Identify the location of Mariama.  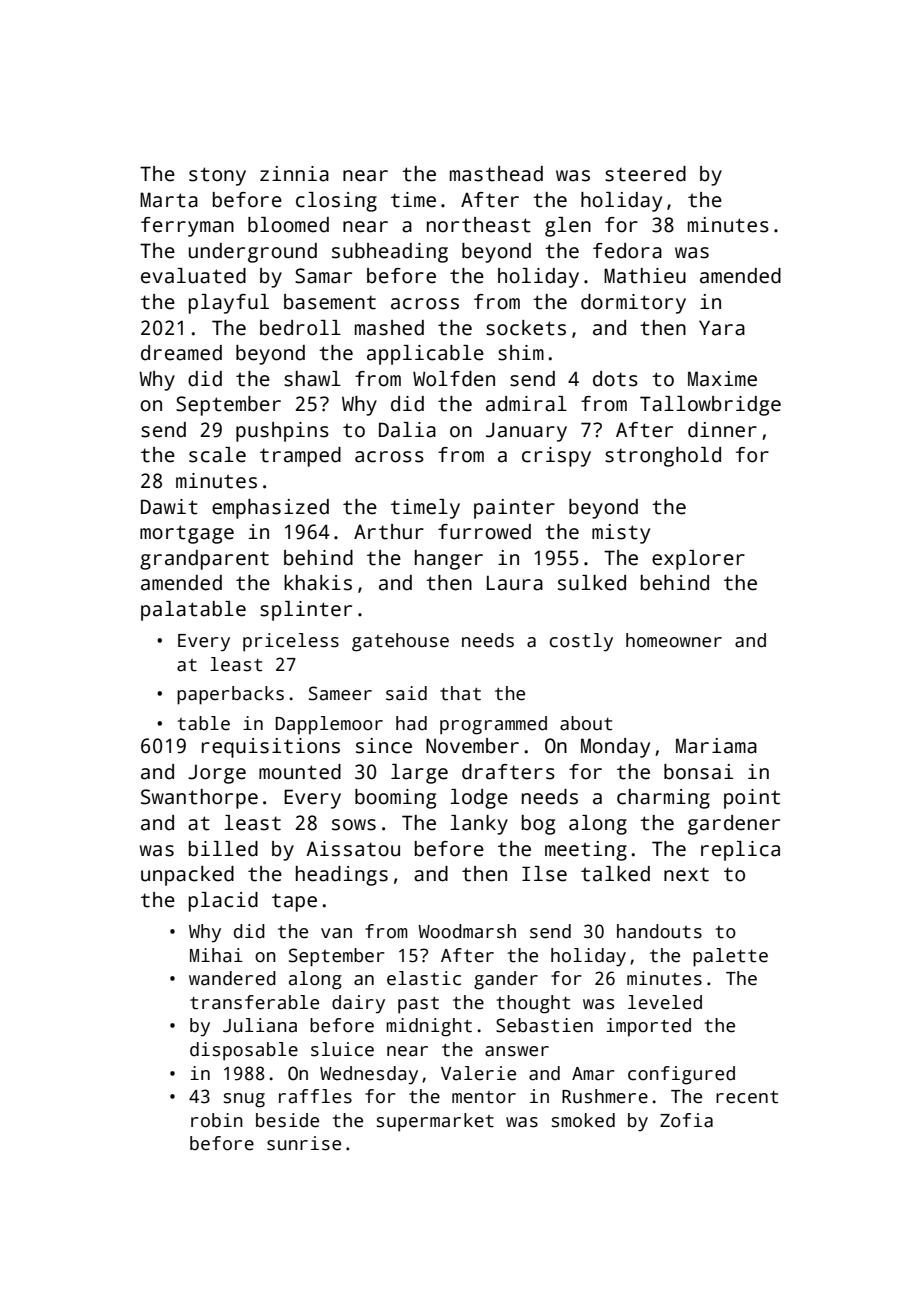
(716, 746).
